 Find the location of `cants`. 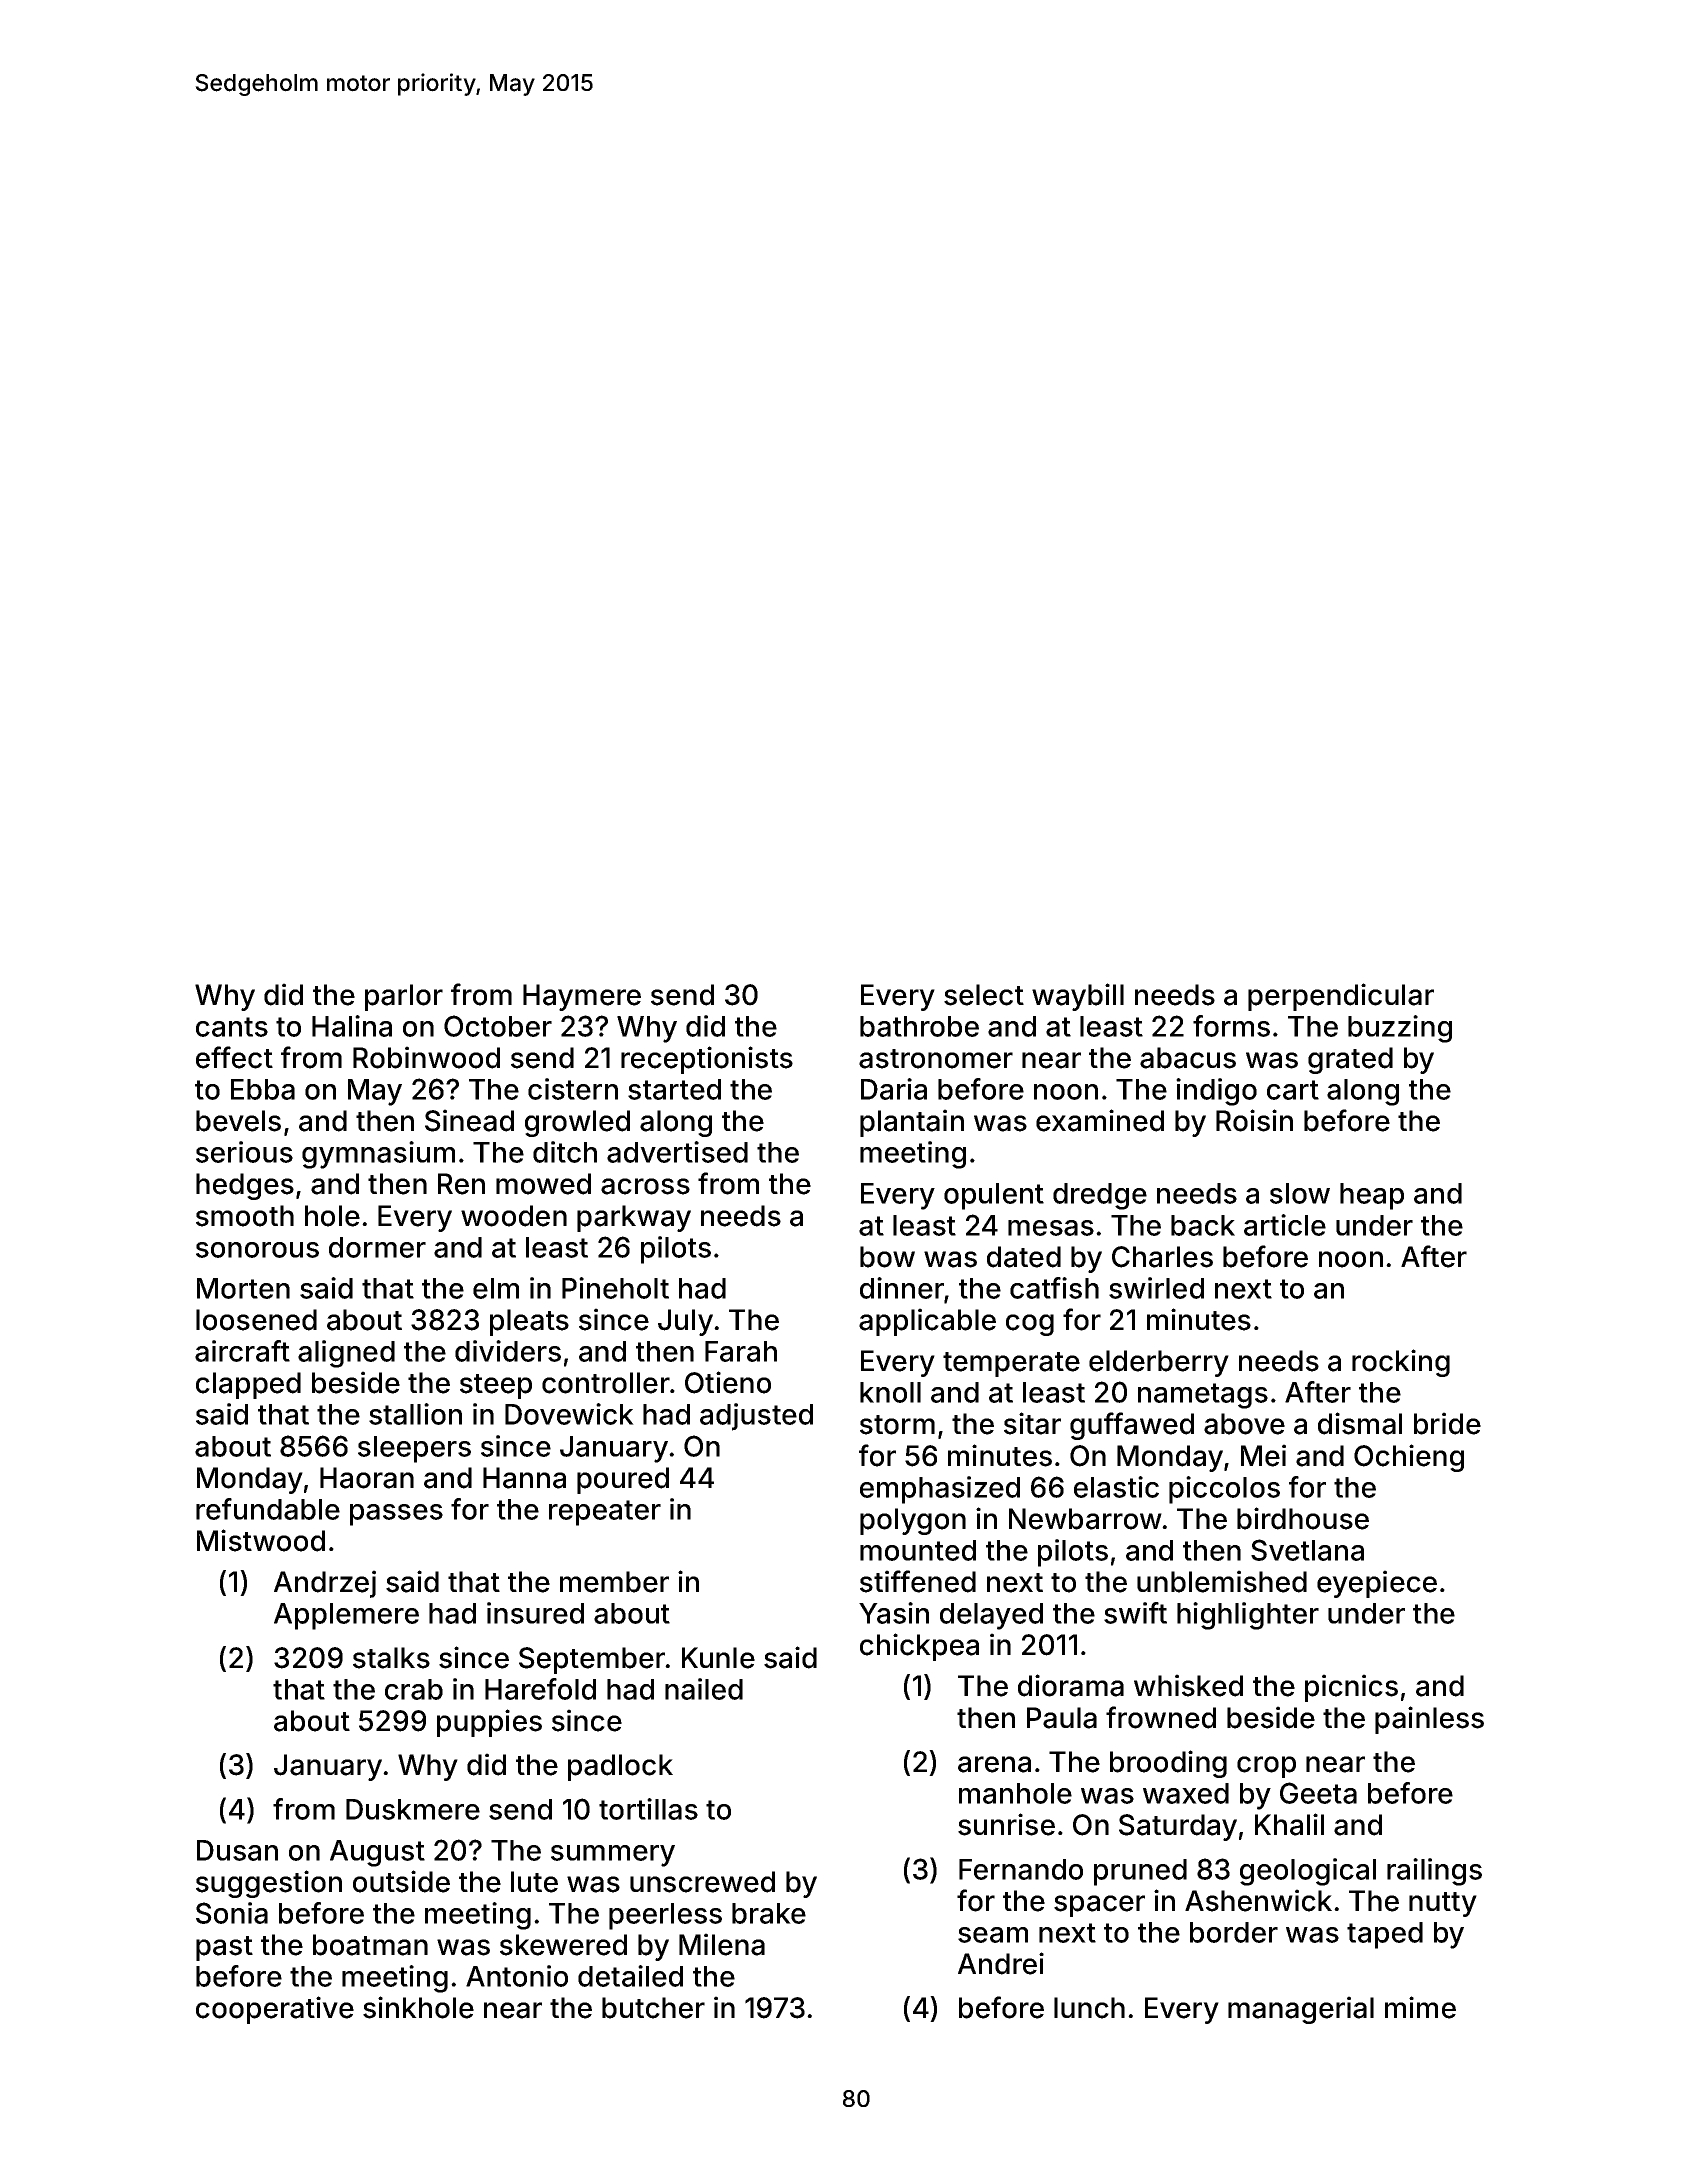

cants is located at coordinates (232, 1027).
